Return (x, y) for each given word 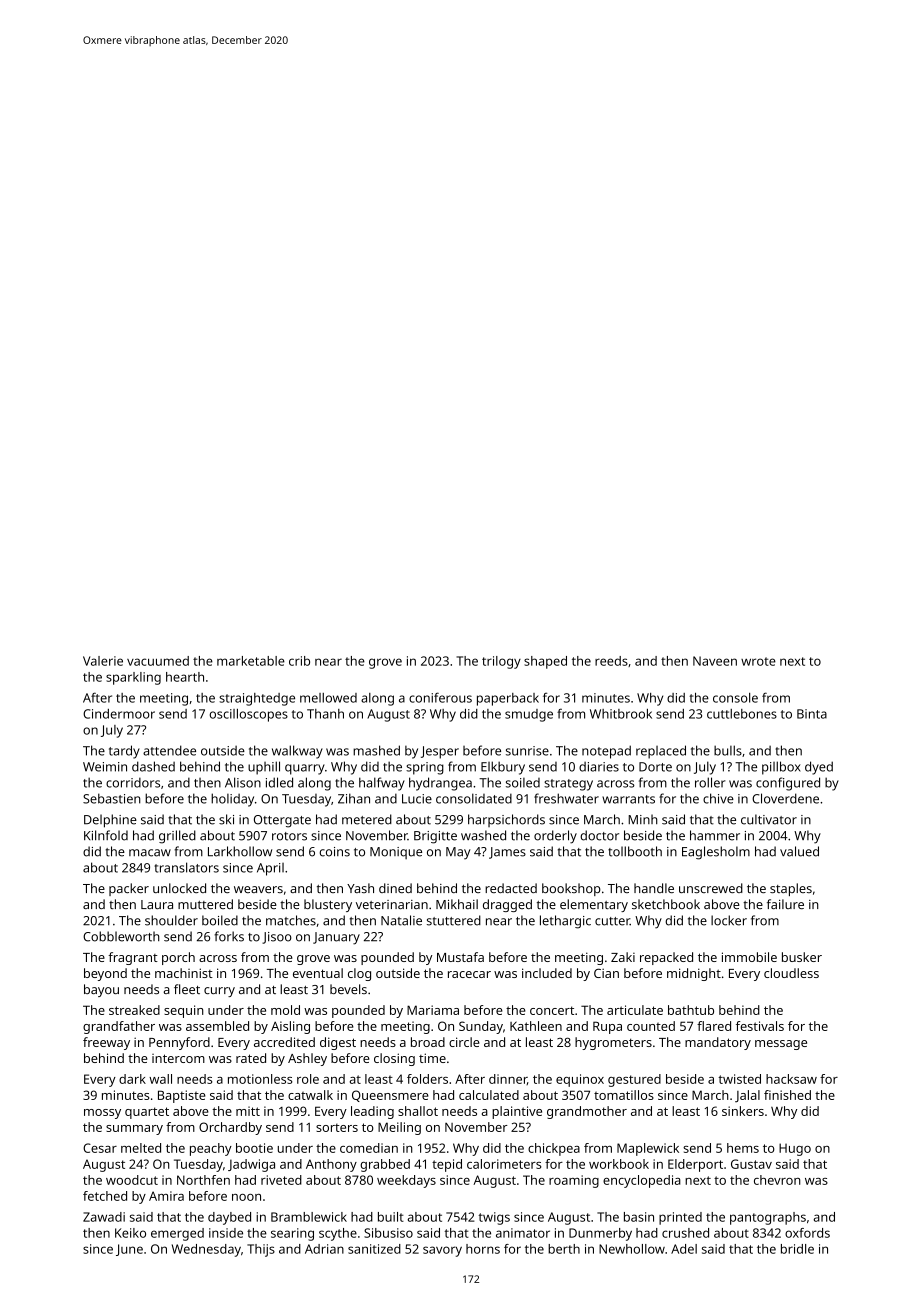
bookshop (571, 889)
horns (483, 1249)
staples (791, 889)
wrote (758, 661)
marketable (251, 661)
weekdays (406, 1181)
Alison (243, 782)
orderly (555, 837)
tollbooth (635, 851)
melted (141, 1148)
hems (743, 1148)
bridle (797, 1249)
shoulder (171, 920)
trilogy (501, 662)
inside (226, 1233)
